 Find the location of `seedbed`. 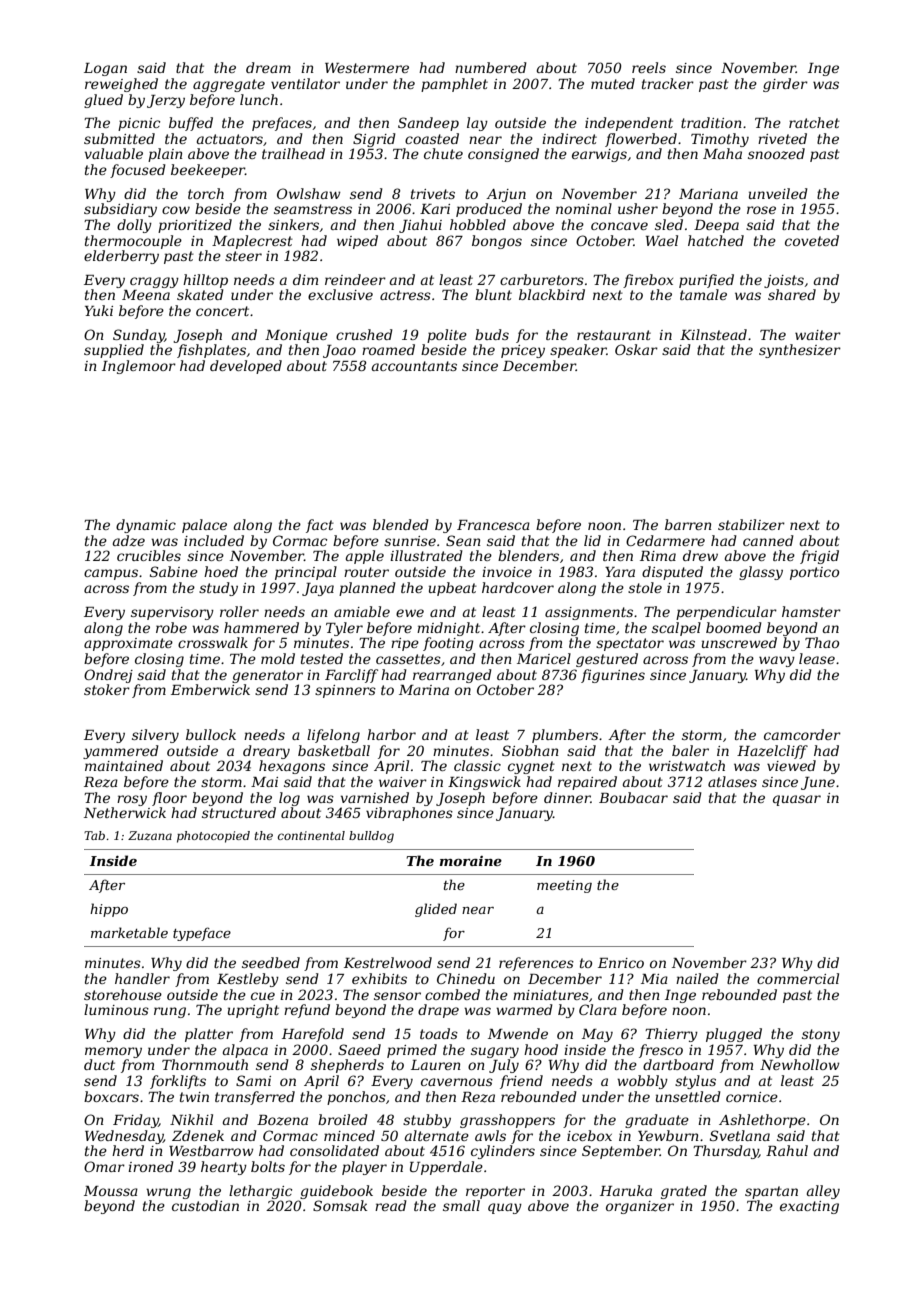

seedbed is located at coordinates (271, 962).
